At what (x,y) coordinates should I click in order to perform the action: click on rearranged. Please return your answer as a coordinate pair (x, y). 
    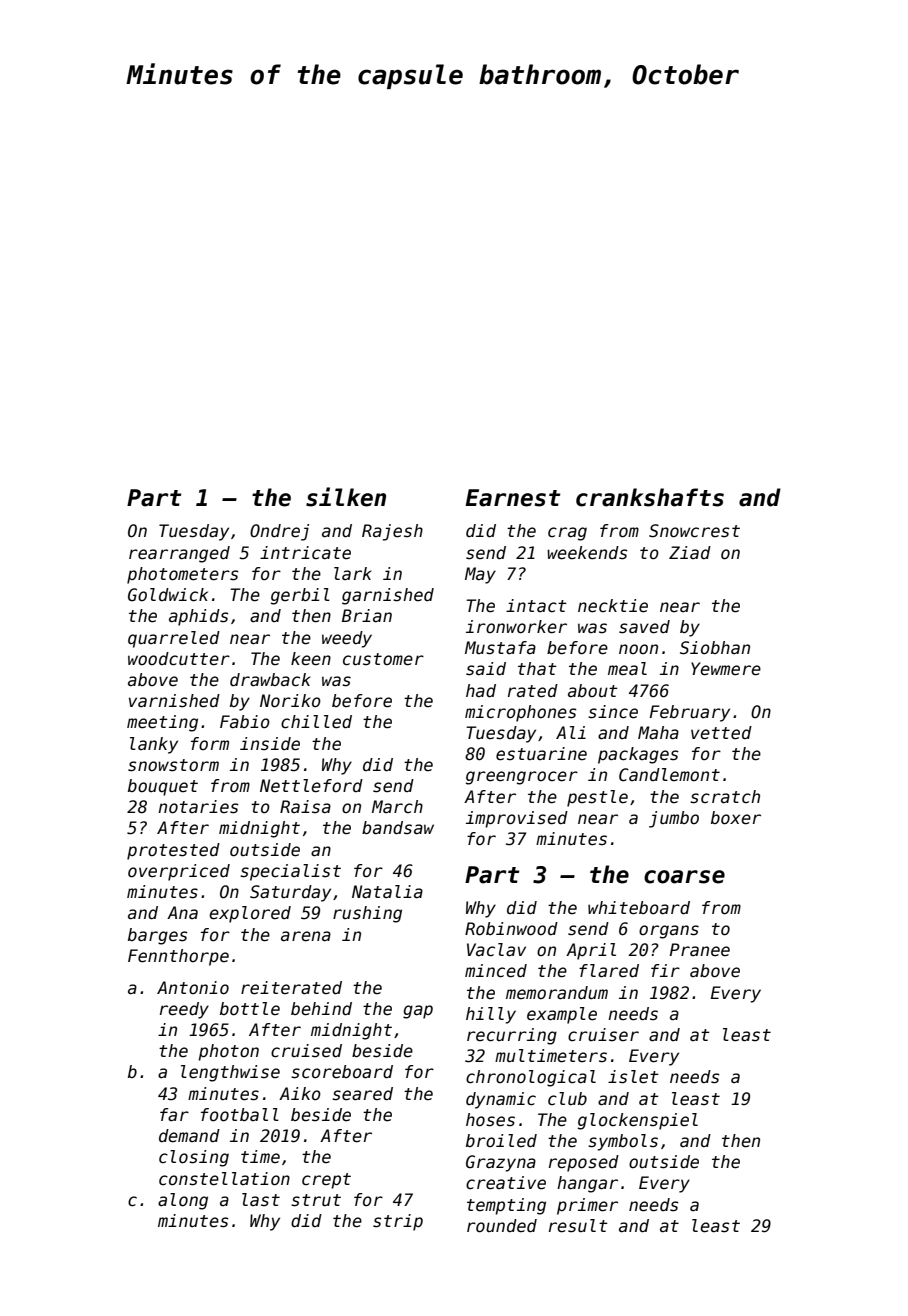
    Looking at the image, I should click on (179, 554).
